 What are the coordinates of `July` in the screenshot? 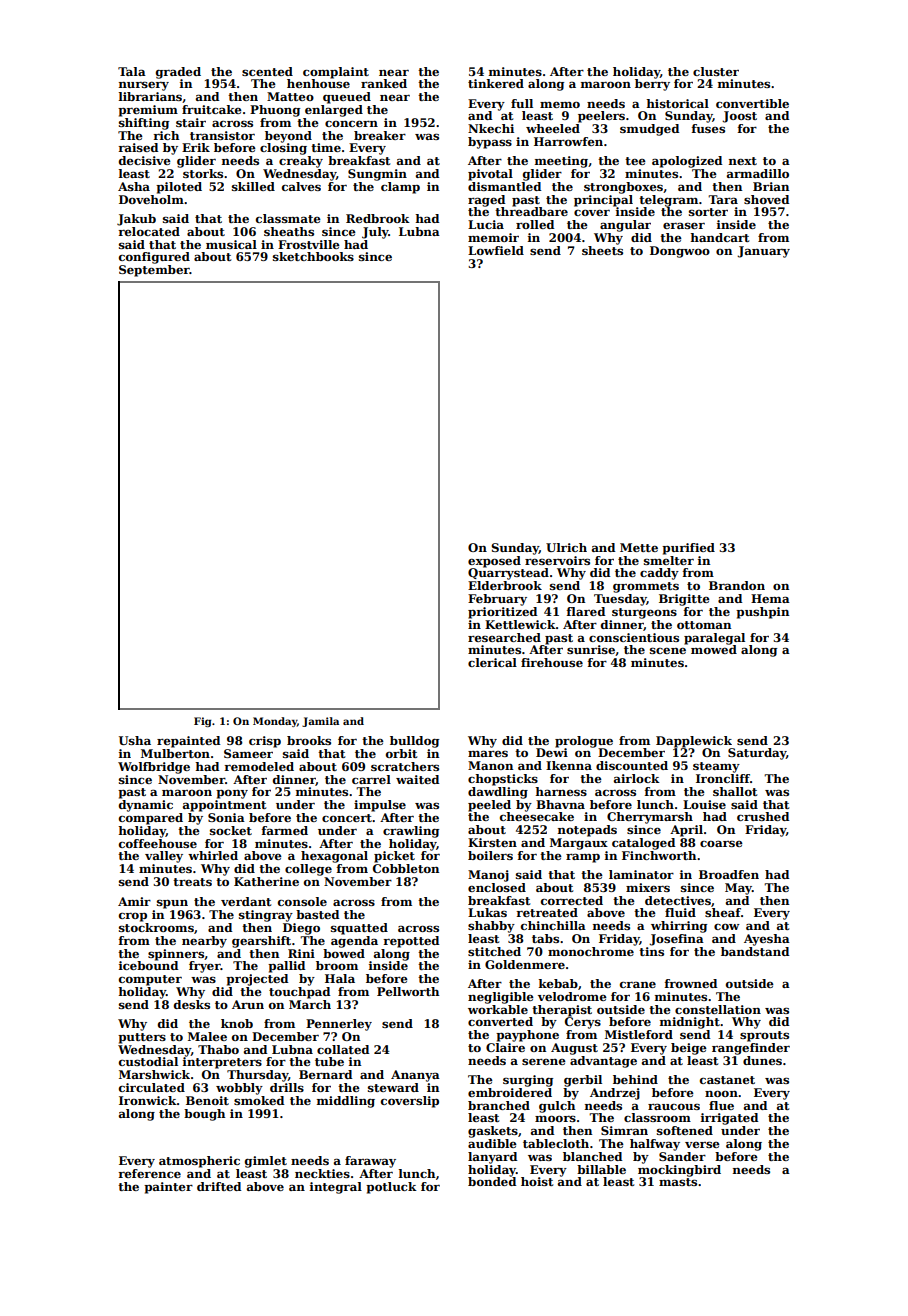 It's located at (375, 233).
